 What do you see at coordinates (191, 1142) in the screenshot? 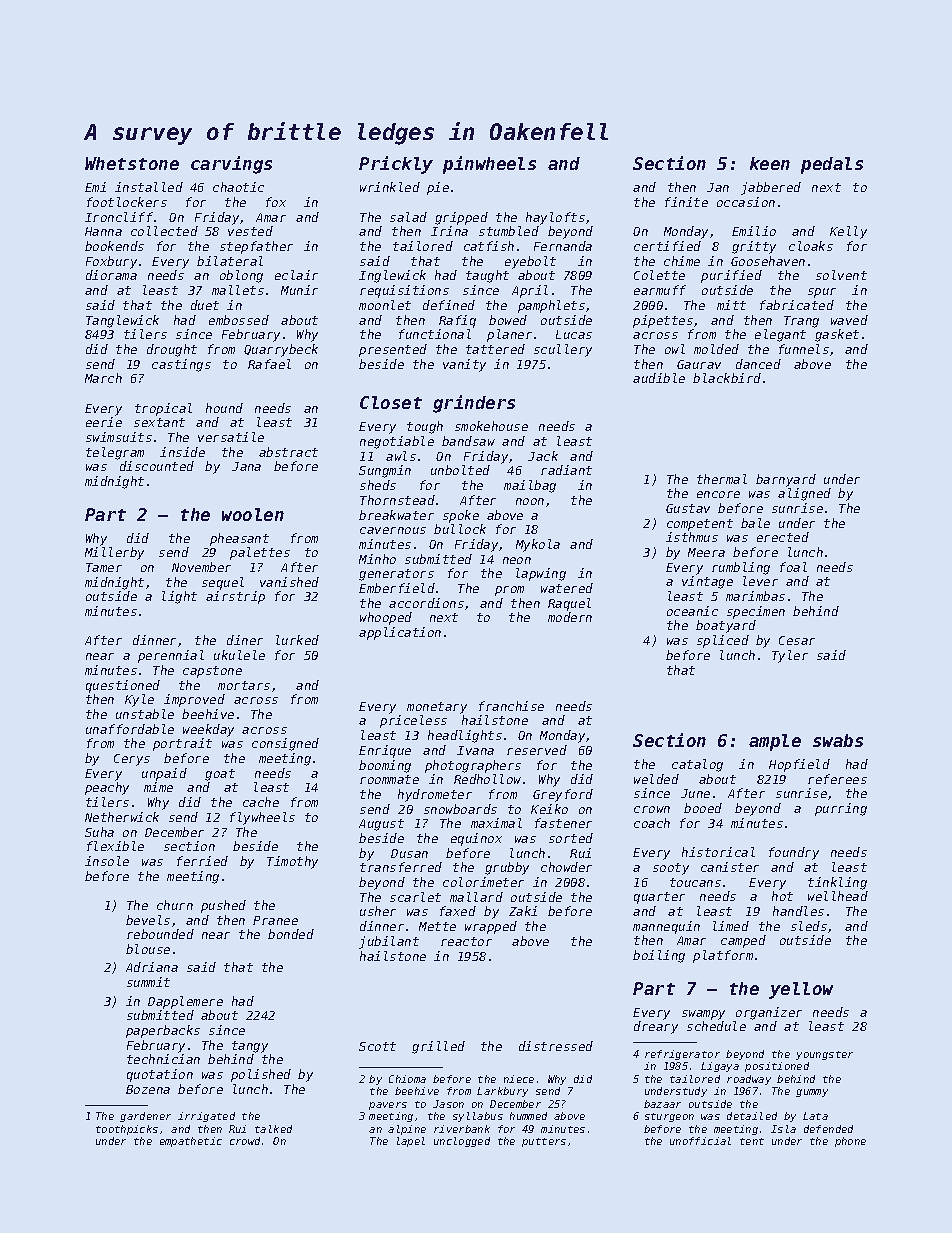
I see `empathetic` at bounding box center [191, 1142].
